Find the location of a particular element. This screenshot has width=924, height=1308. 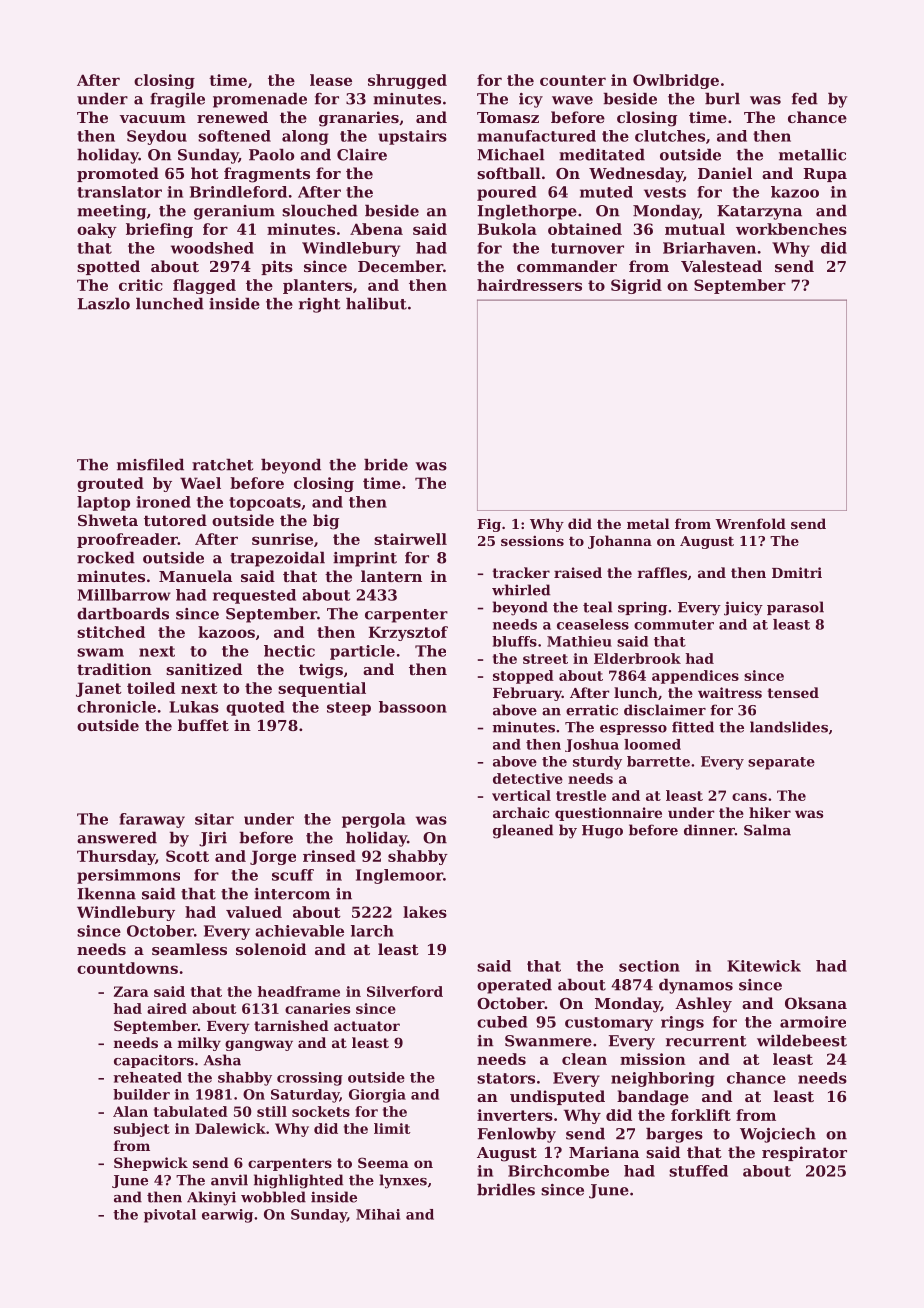

shrugged is located at coordinates (407, 81).
